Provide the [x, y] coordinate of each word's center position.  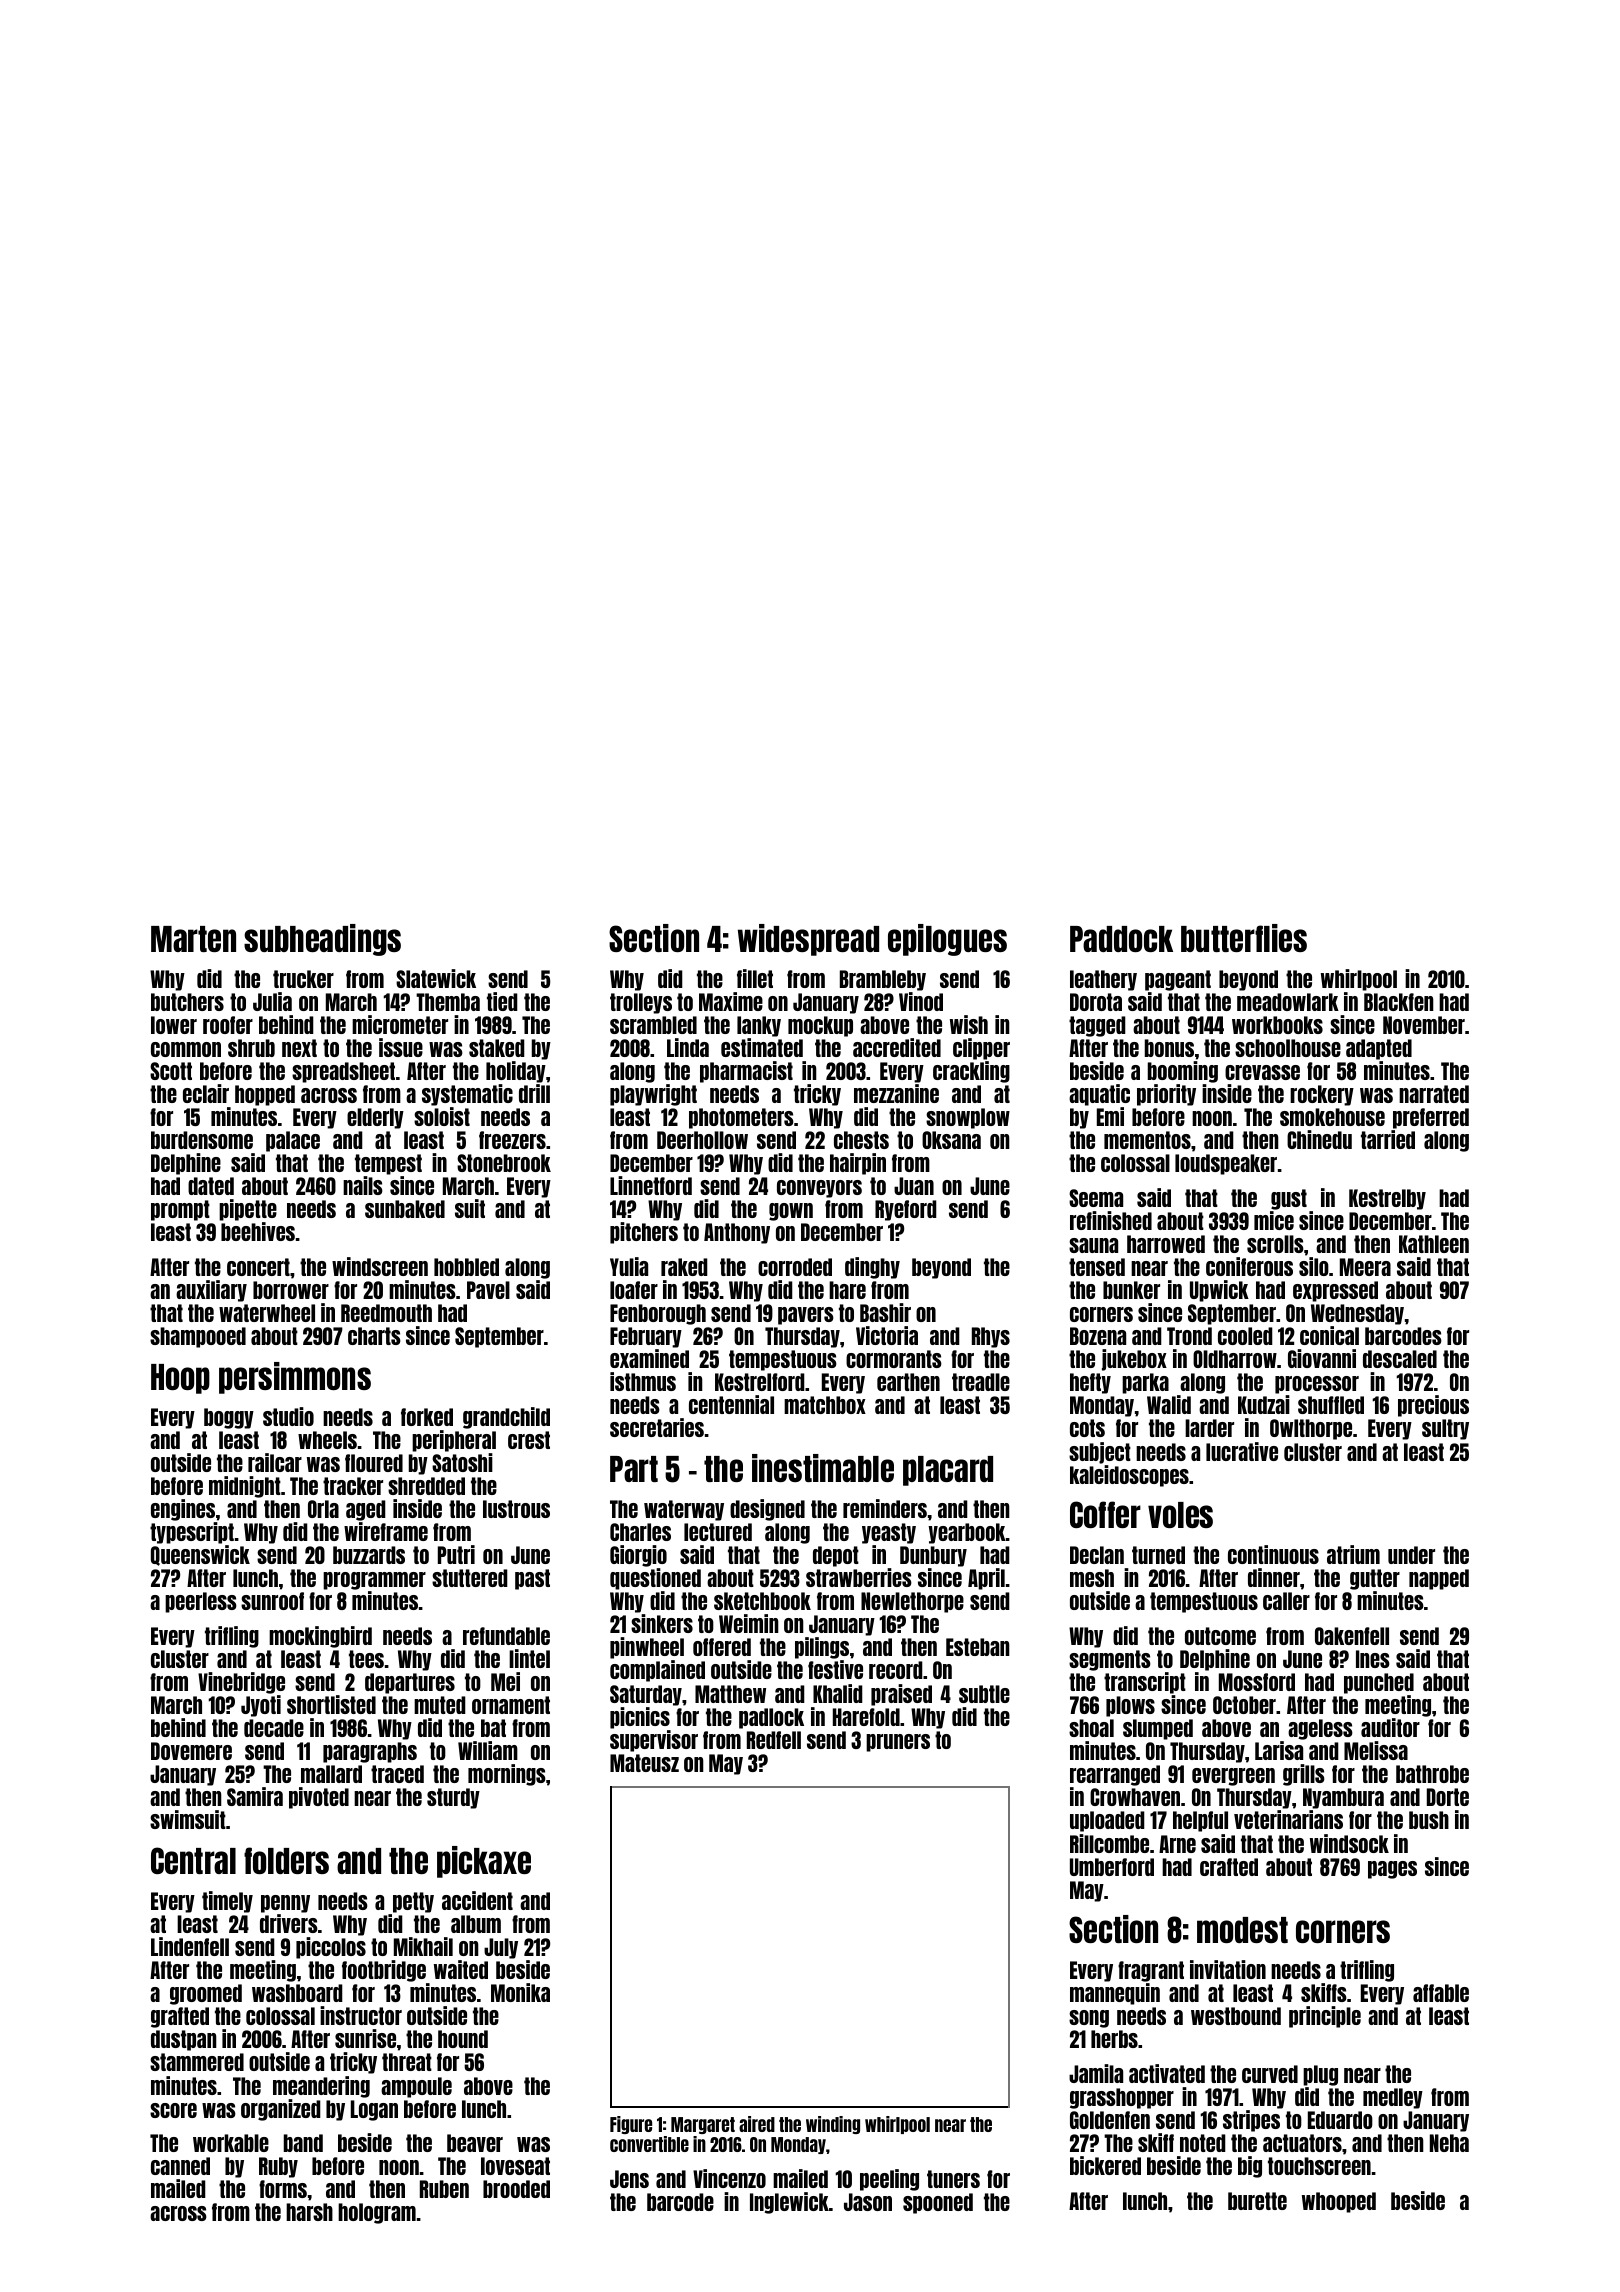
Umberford [1112, 1867]
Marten [193, 939]
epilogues [947, 940]
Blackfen [1399, 1002]
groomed [206, 1994]
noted [1203, 2143]
